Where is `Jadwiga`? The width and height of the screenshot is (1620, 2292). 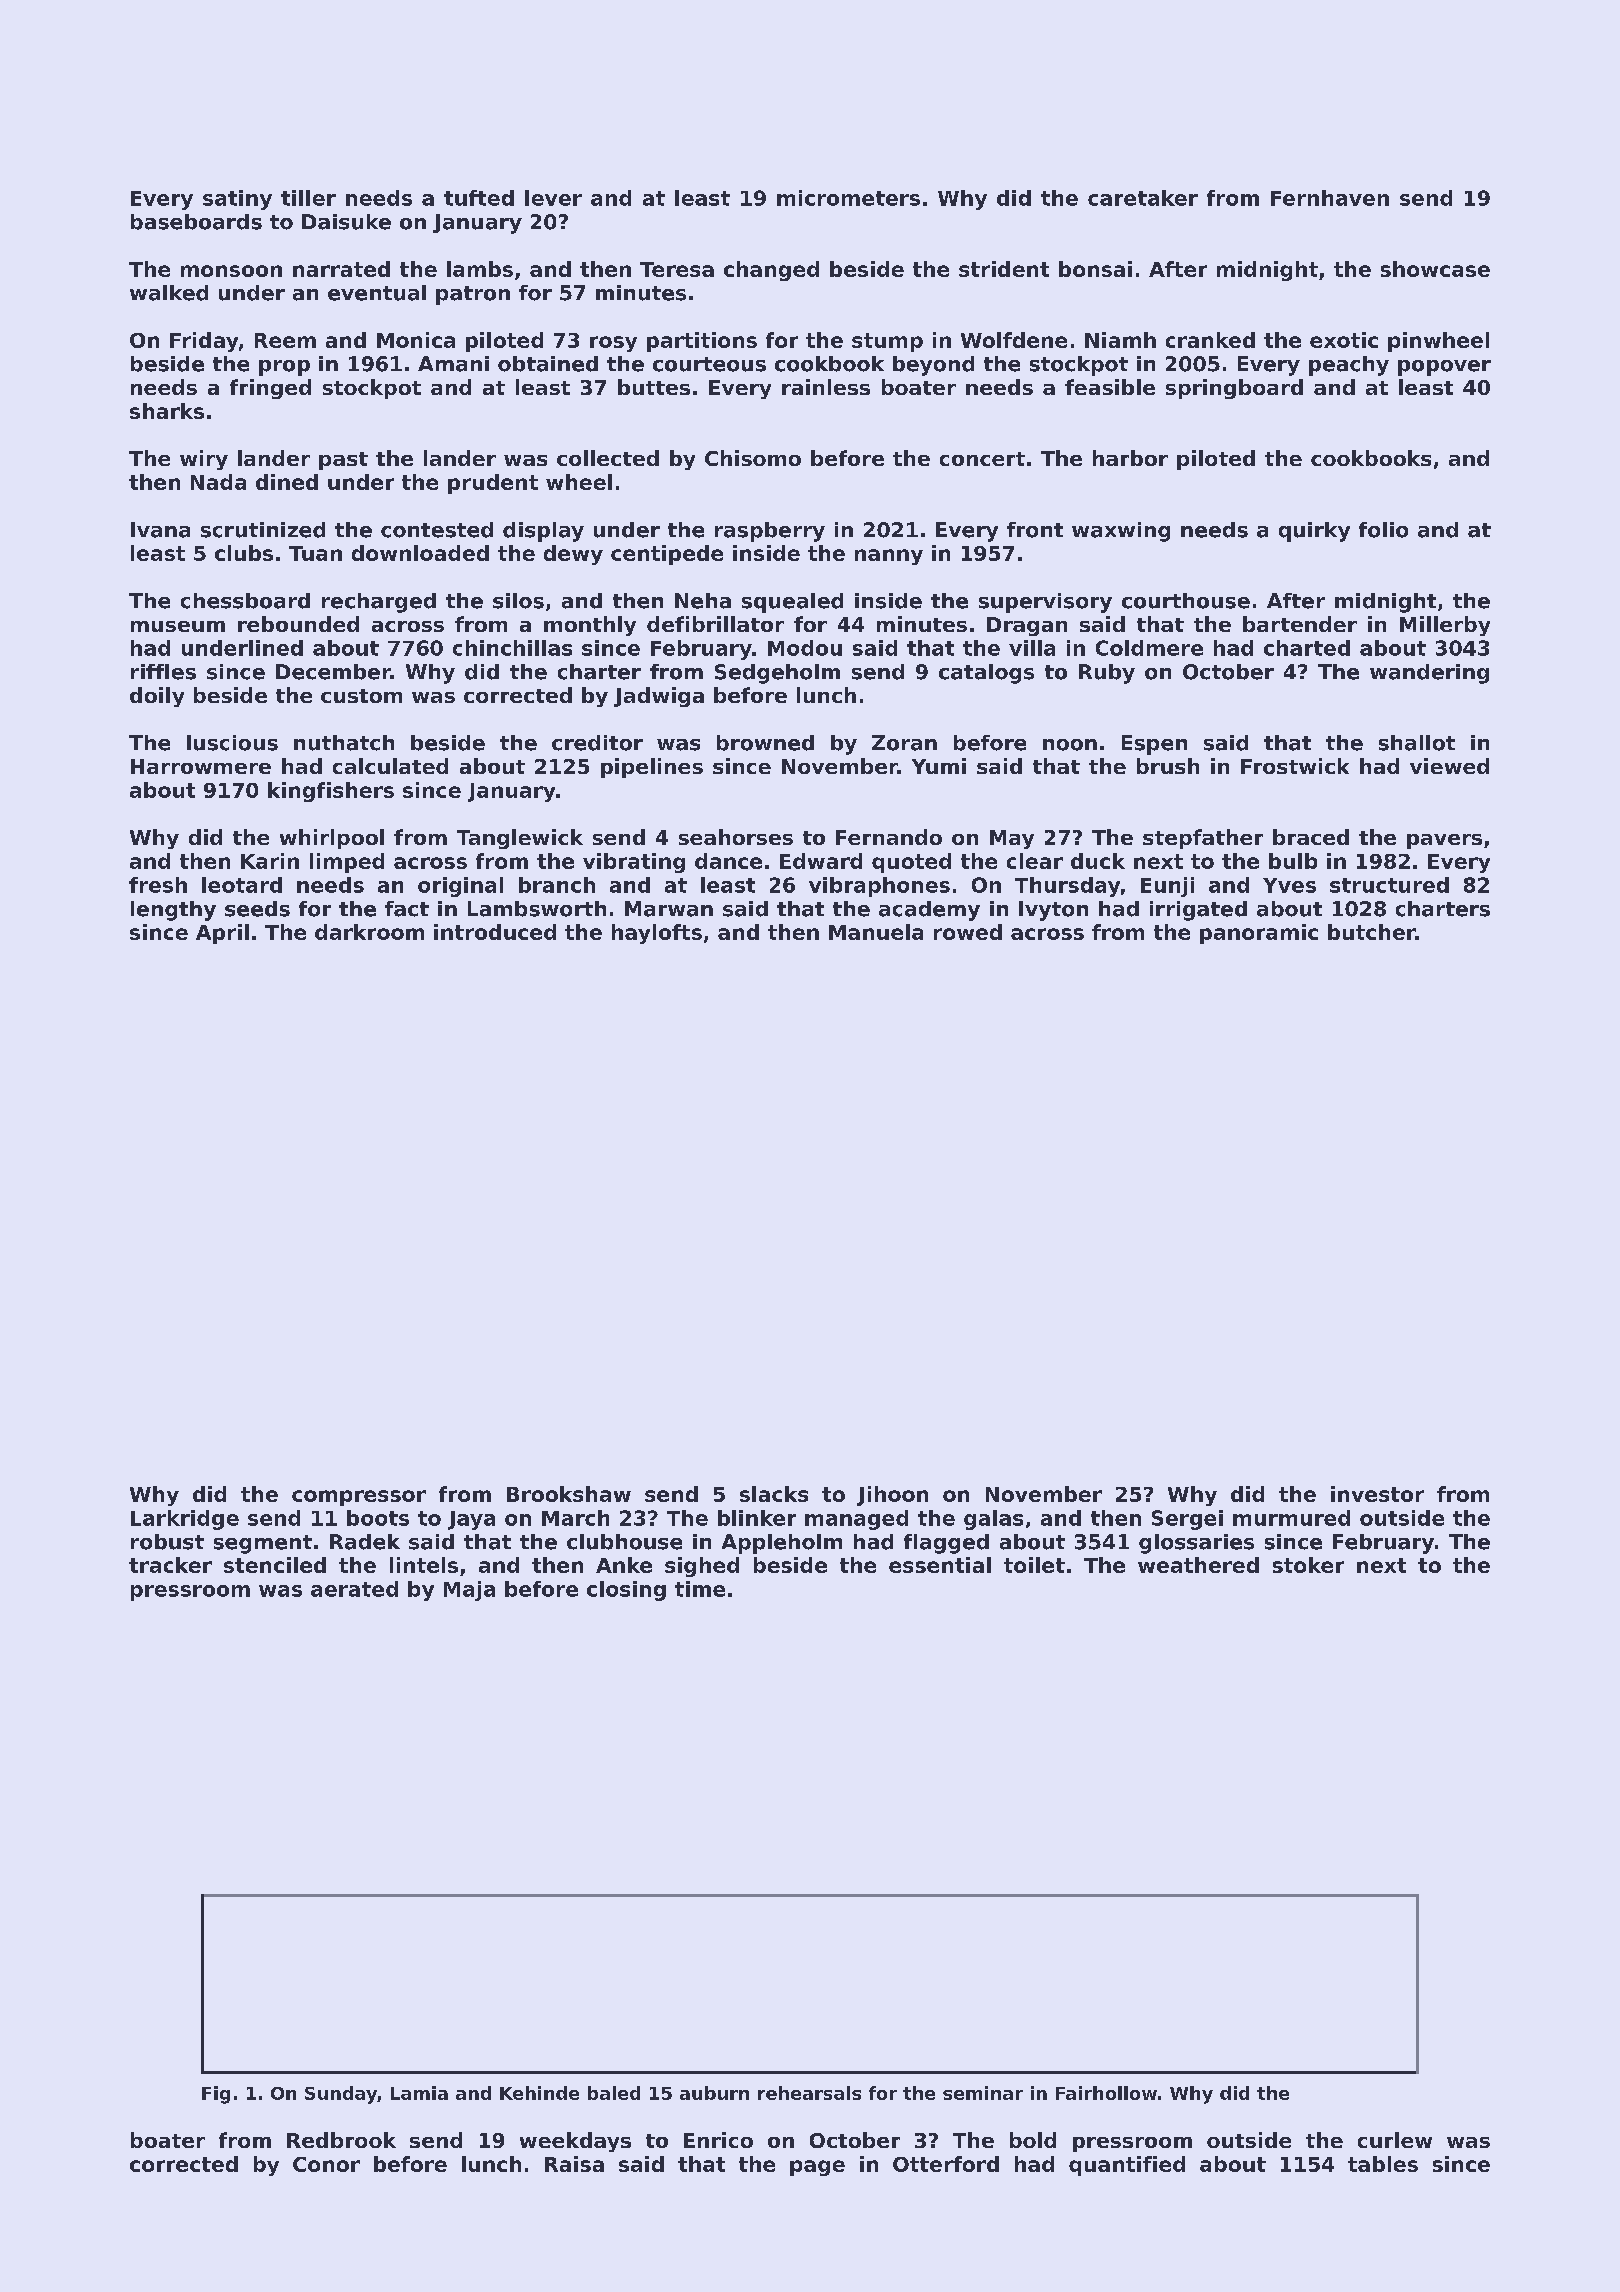
Jadwiga is located at coordinates (659, 697).
